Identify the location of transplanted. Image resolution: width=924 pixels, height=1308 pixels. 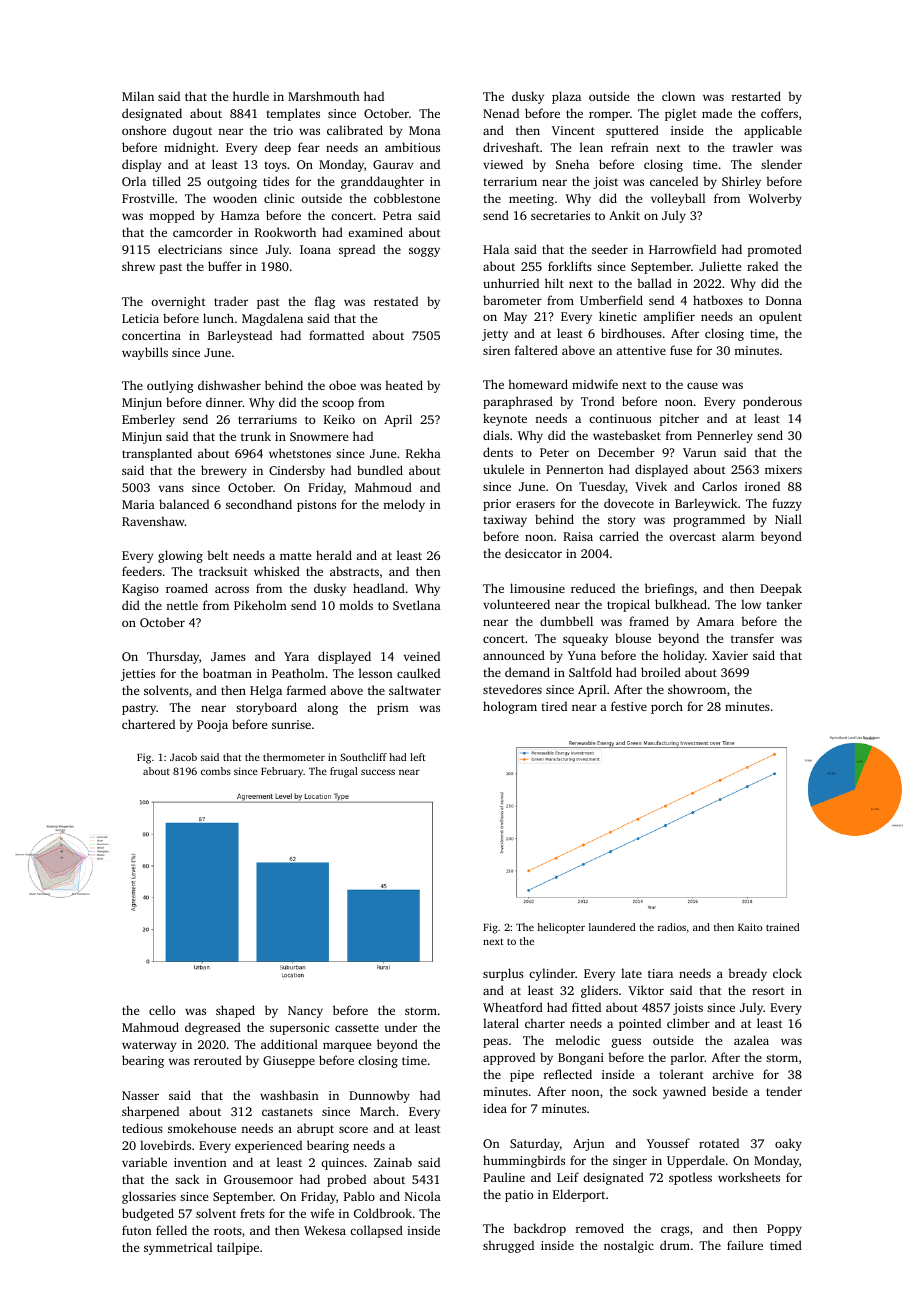
(157, 454).
